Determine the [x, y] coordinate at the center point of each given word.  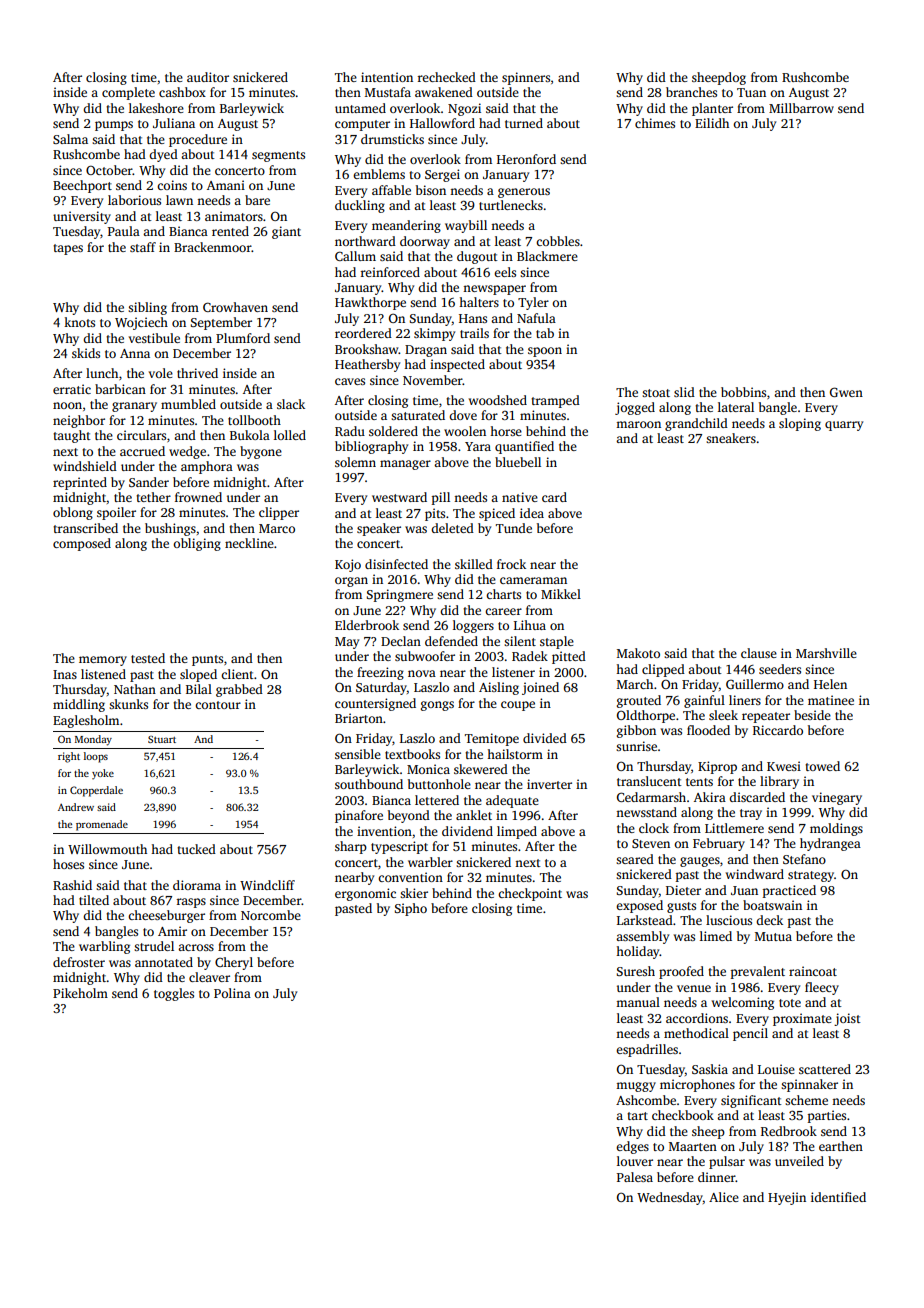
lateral [736, 407]
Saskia [710, 1069]
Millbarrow [801, 108]
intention [387, 77]
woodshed [498, 400]
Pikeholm [80, 993]
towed [822, 766]
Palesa [635, 1177]
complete [128, 93]
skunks [128, 704]
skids [86, 353]
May [347, 643]
